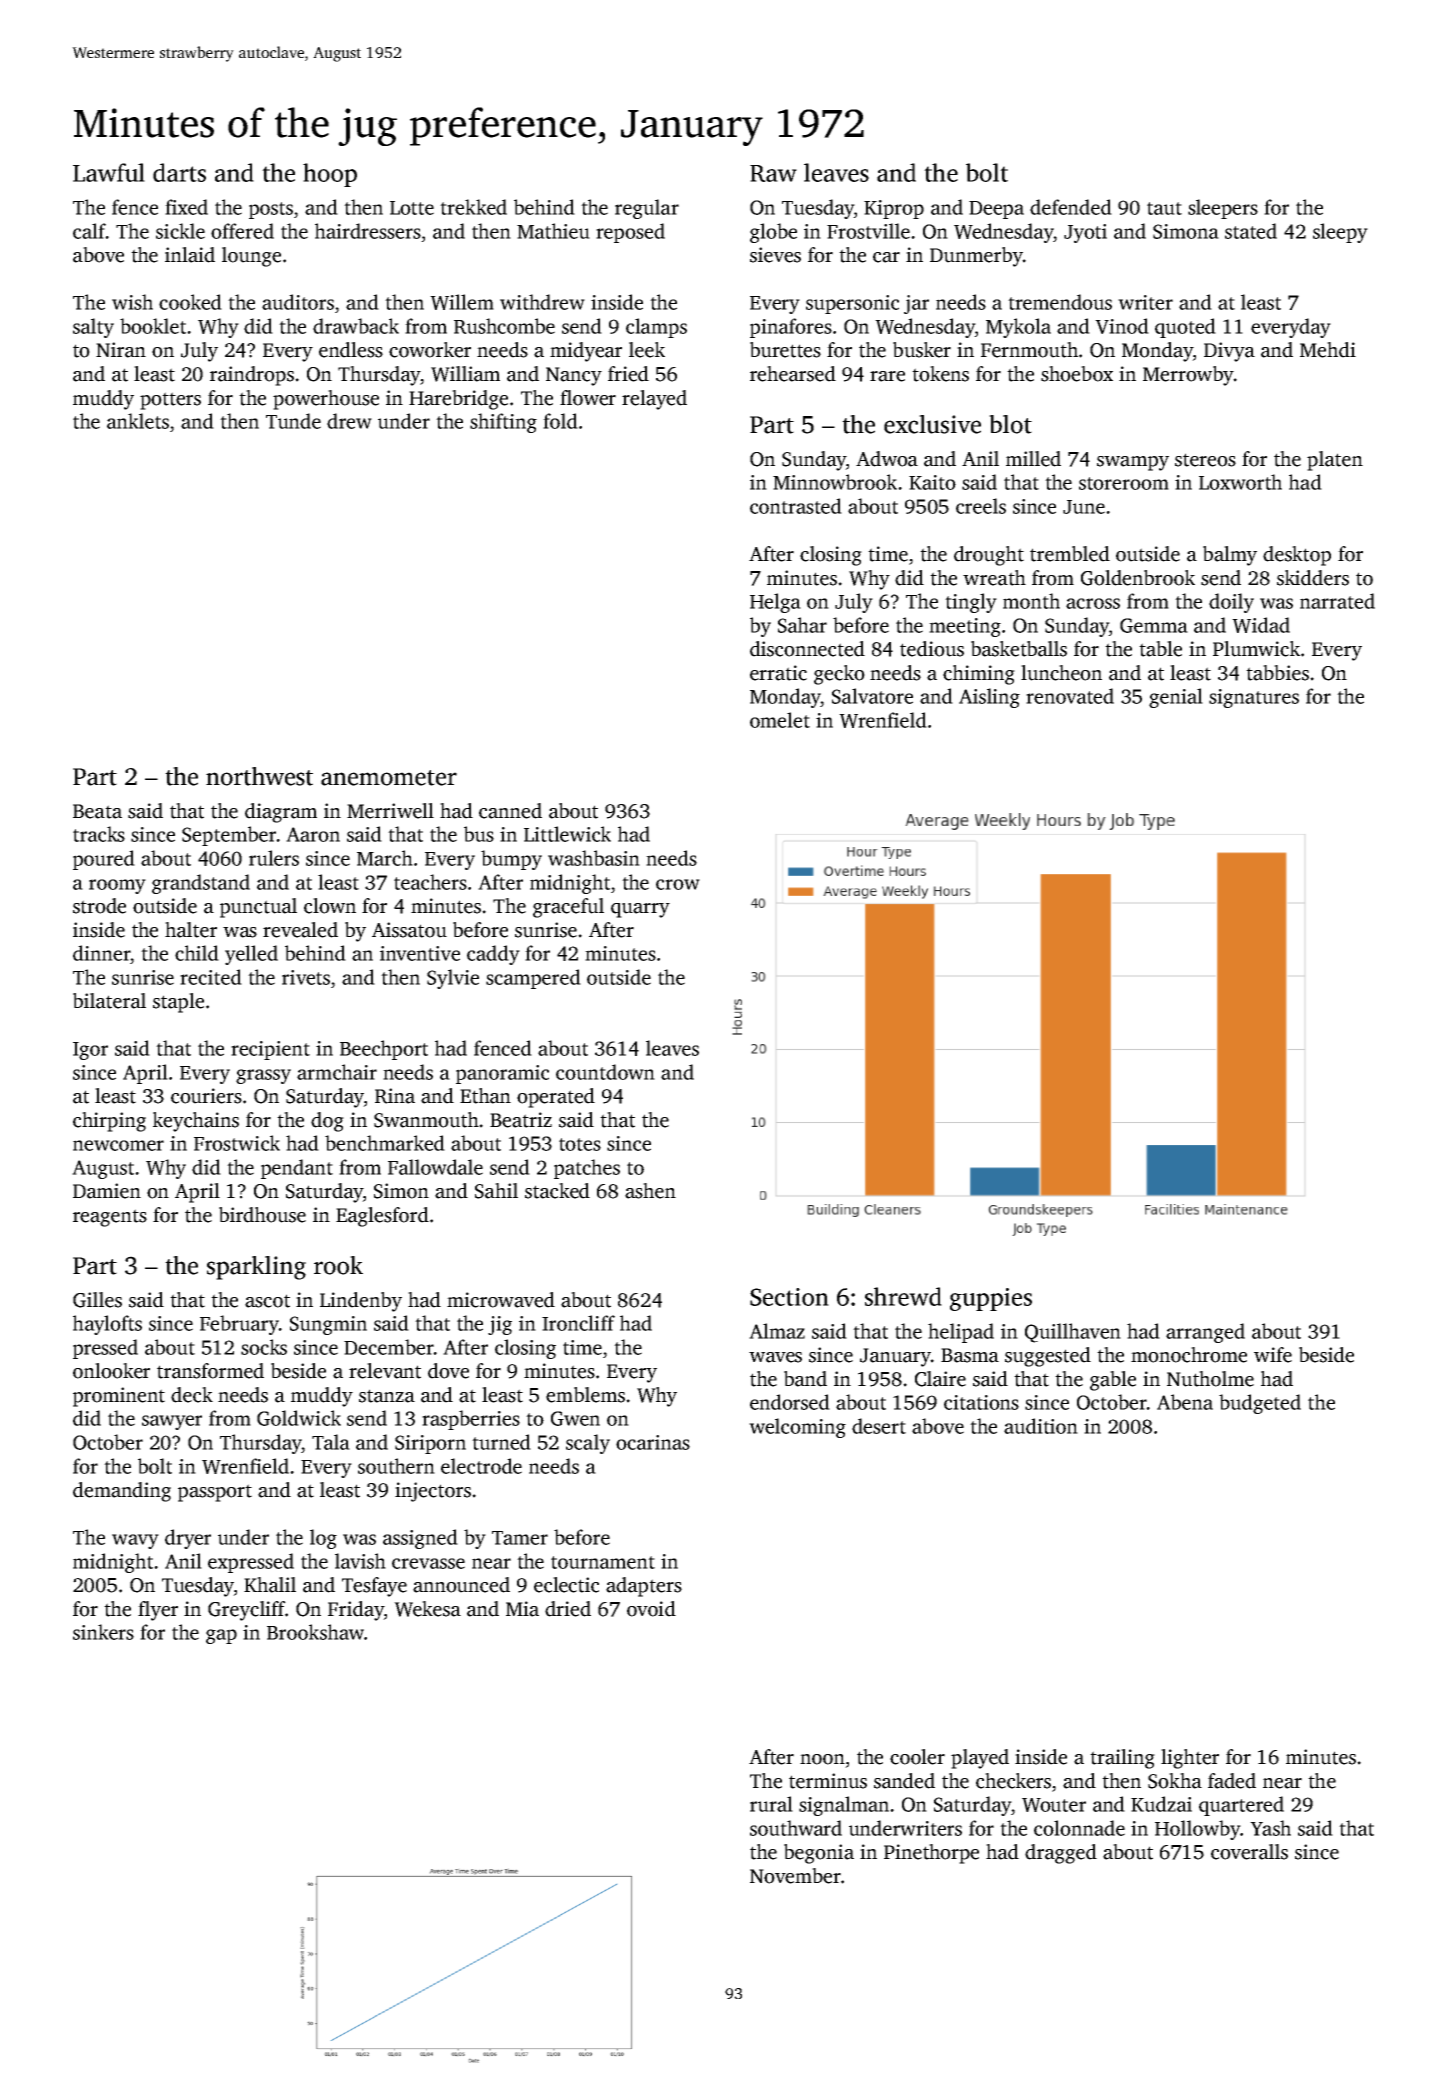 This screenshot has width=1450, height=2100. What do you see at coordinates (1070, 696) in the screenshot?
I see `renovated` at bounding box center [1070, 696].
